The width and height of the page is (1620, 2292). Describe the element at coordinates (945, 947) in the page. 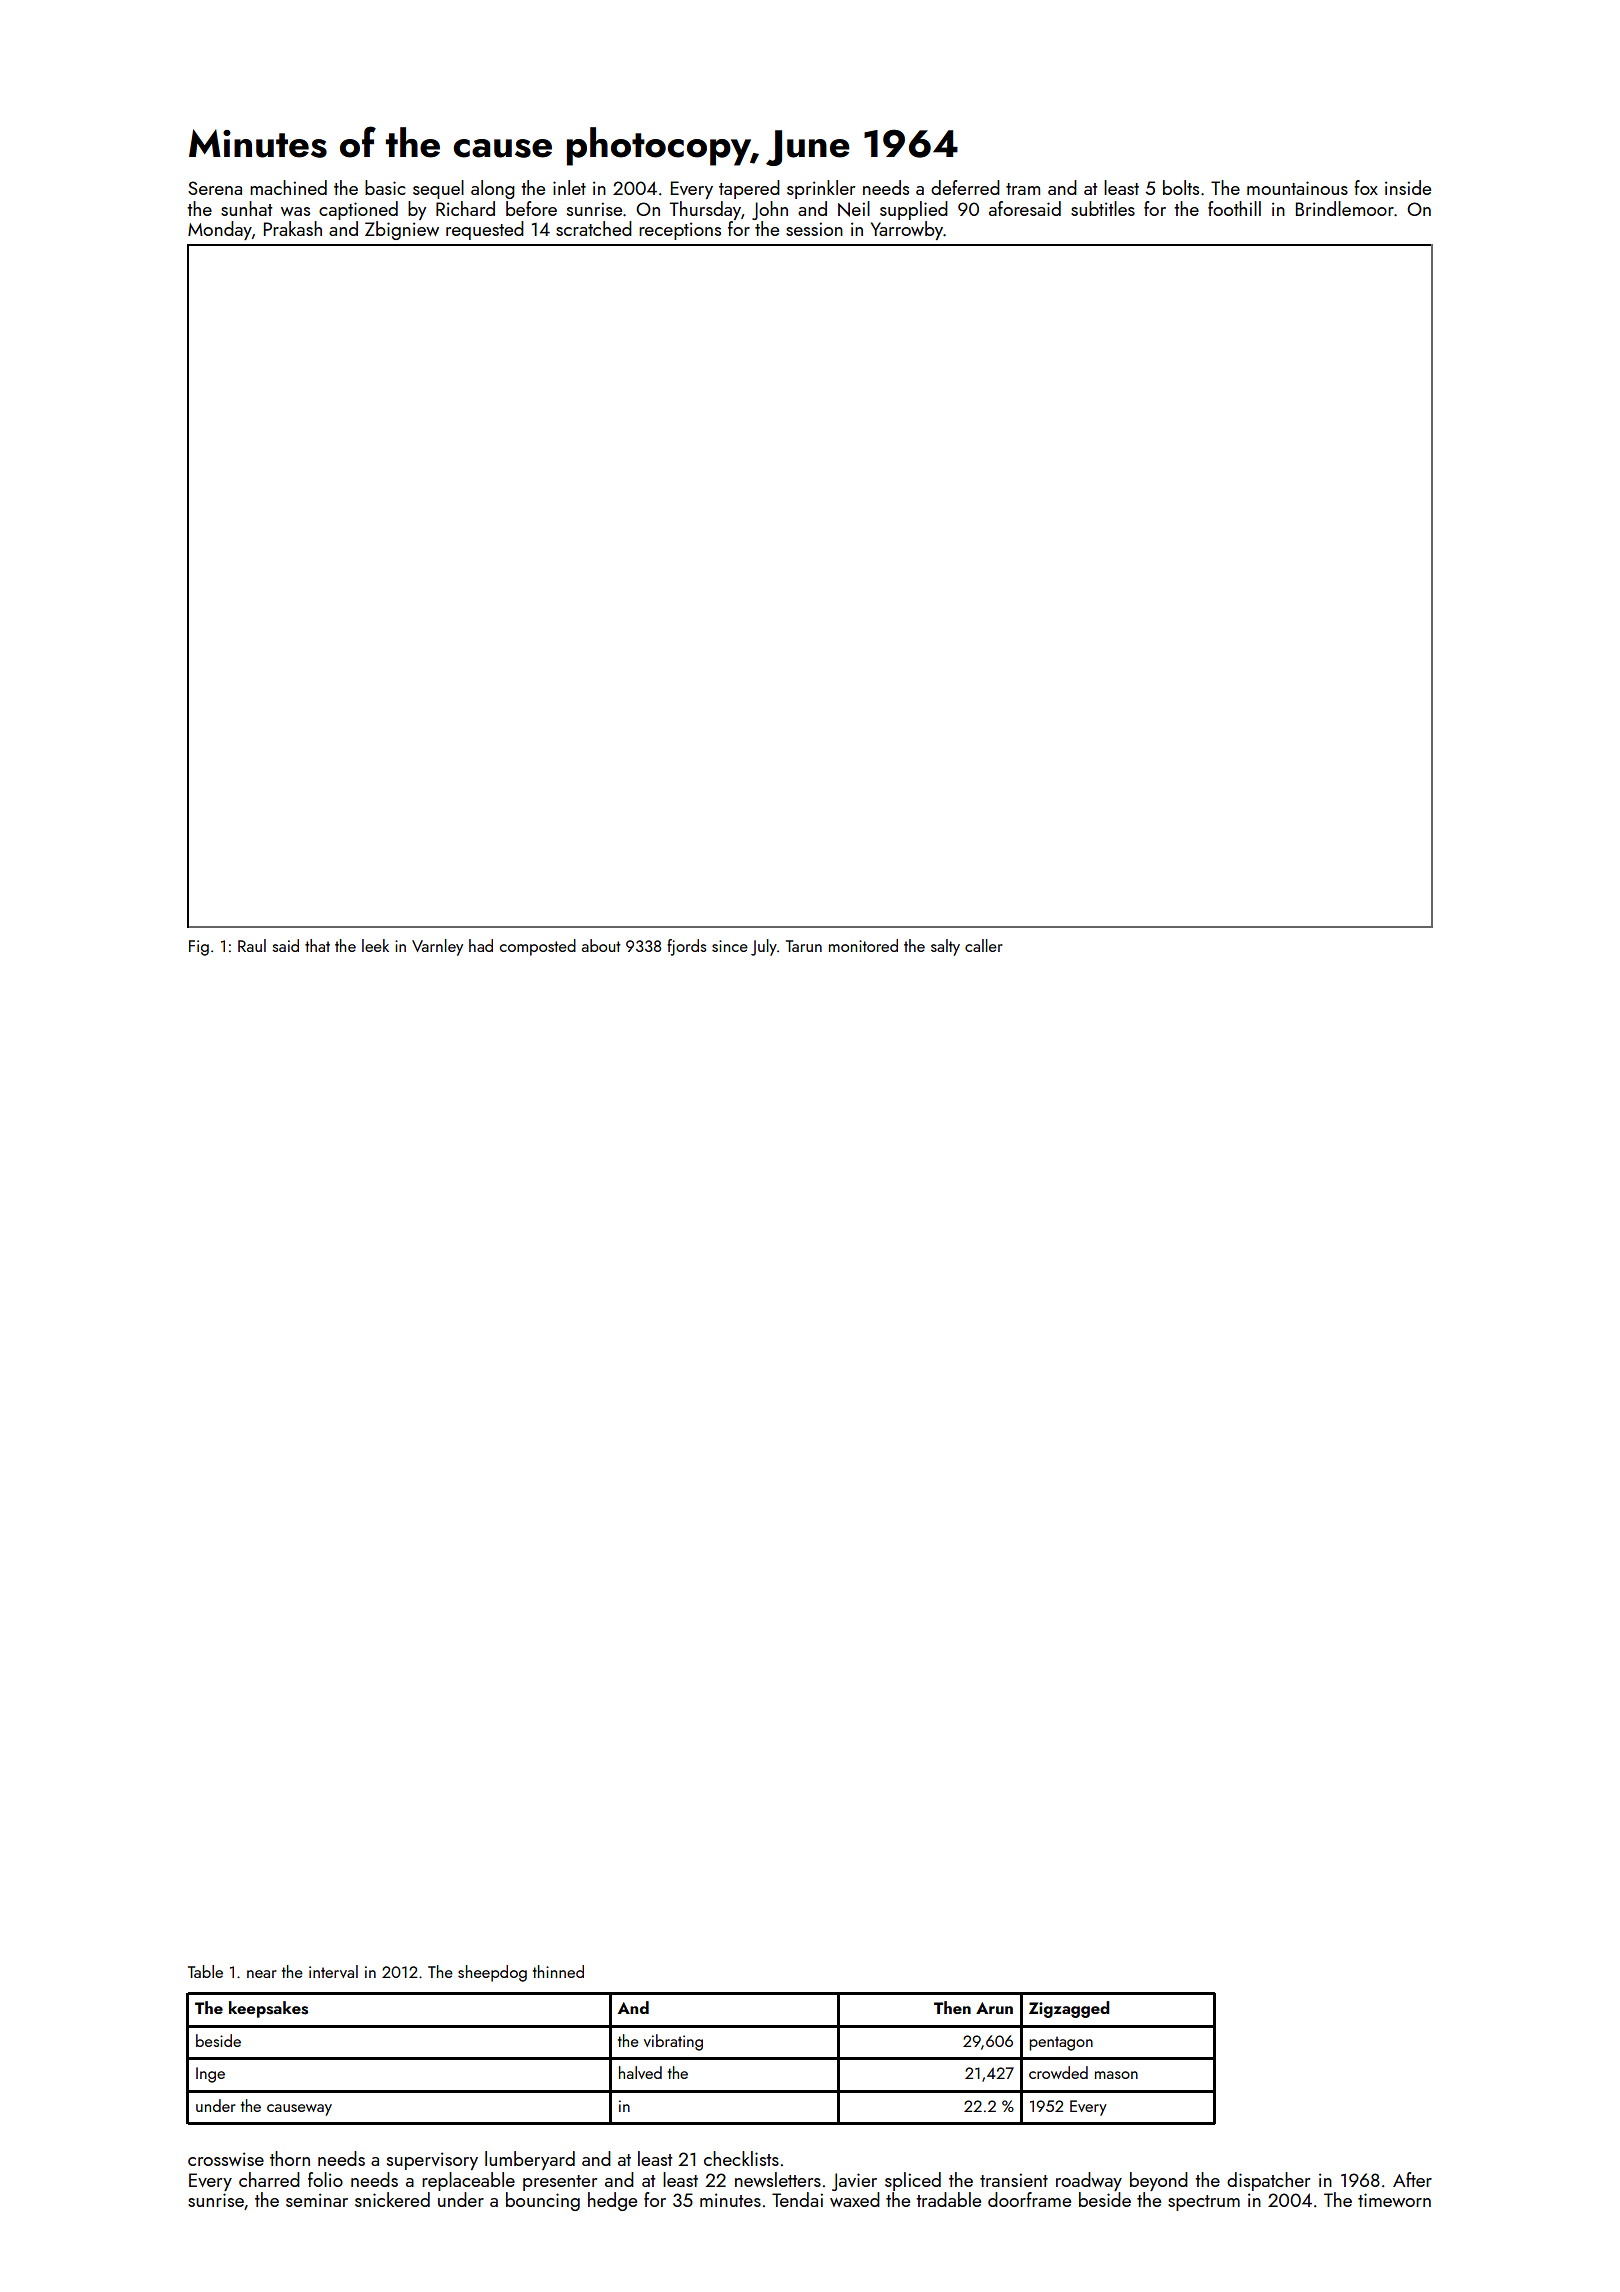

I see `salty` at that location.
